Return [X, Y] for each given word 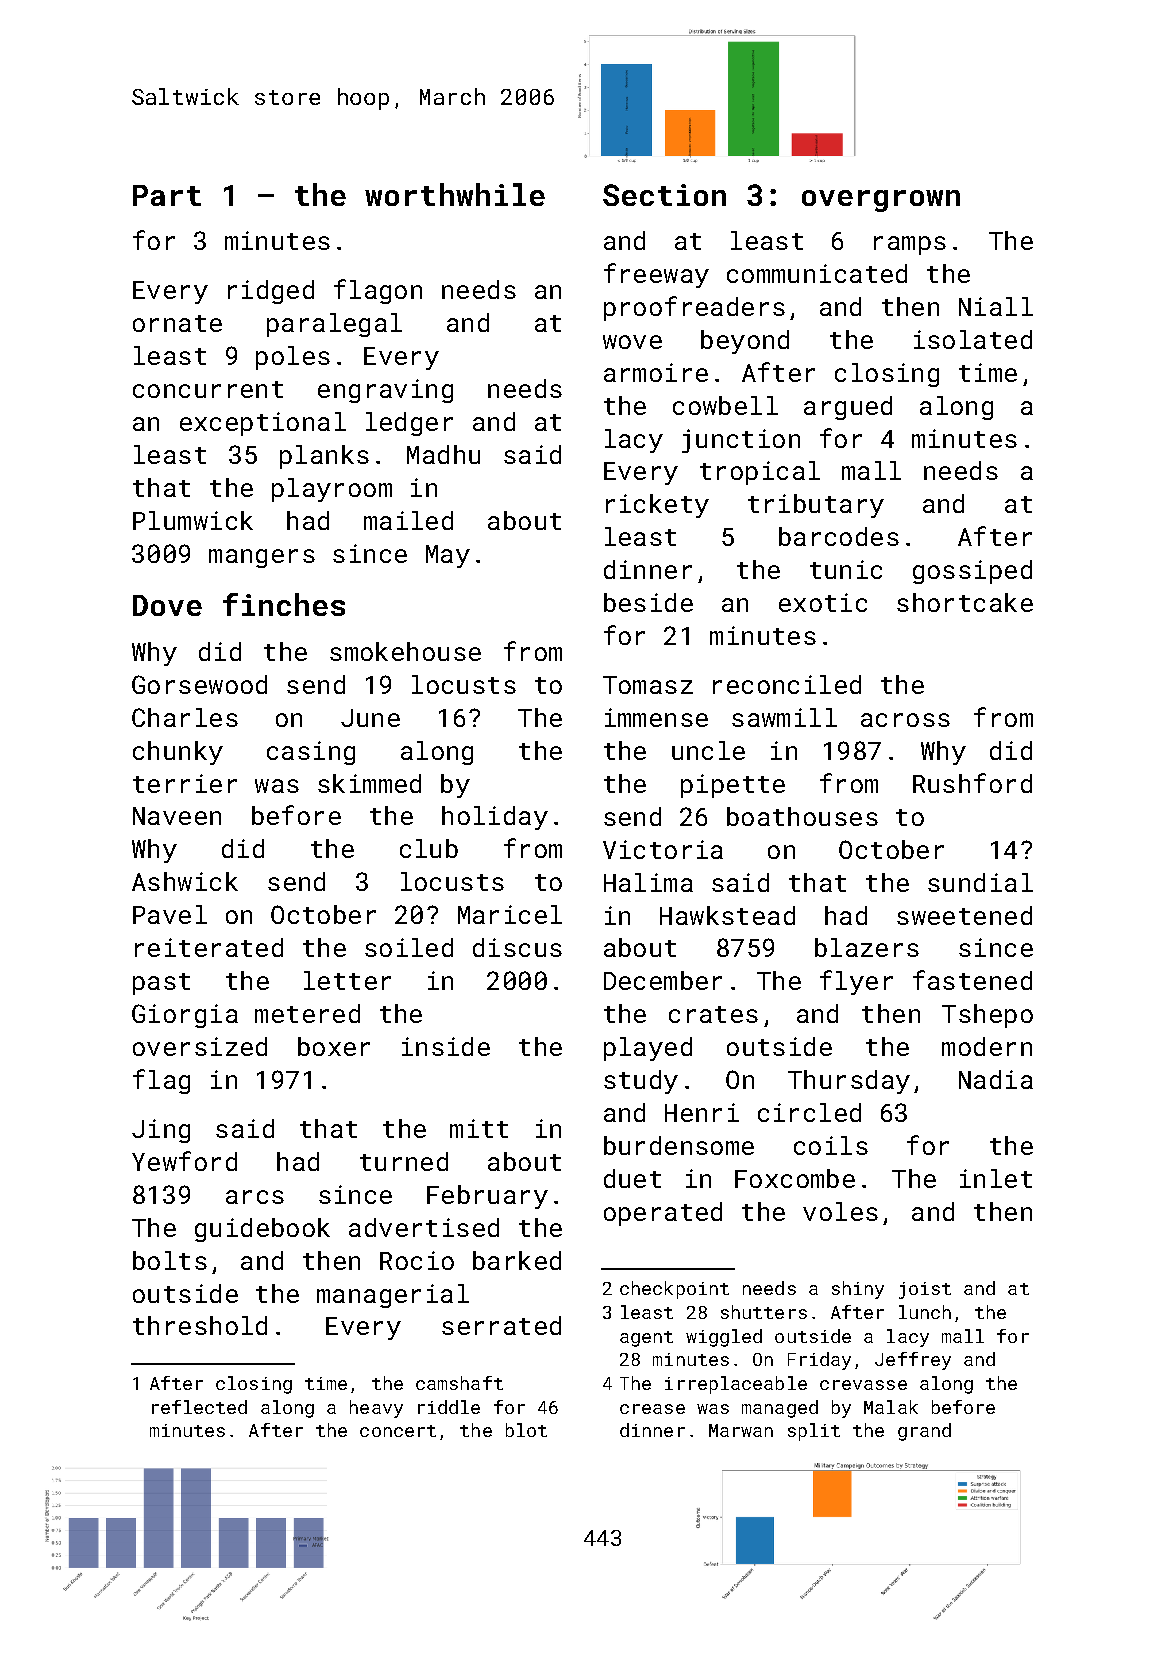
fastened [972, 980]
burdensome [679, 1145]
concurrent [208, 389]
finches [284, 604]
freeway [656, 275]
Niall [996, 306]
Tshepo [987, 1016]
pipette [733, 786]
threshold [200, 1325]
